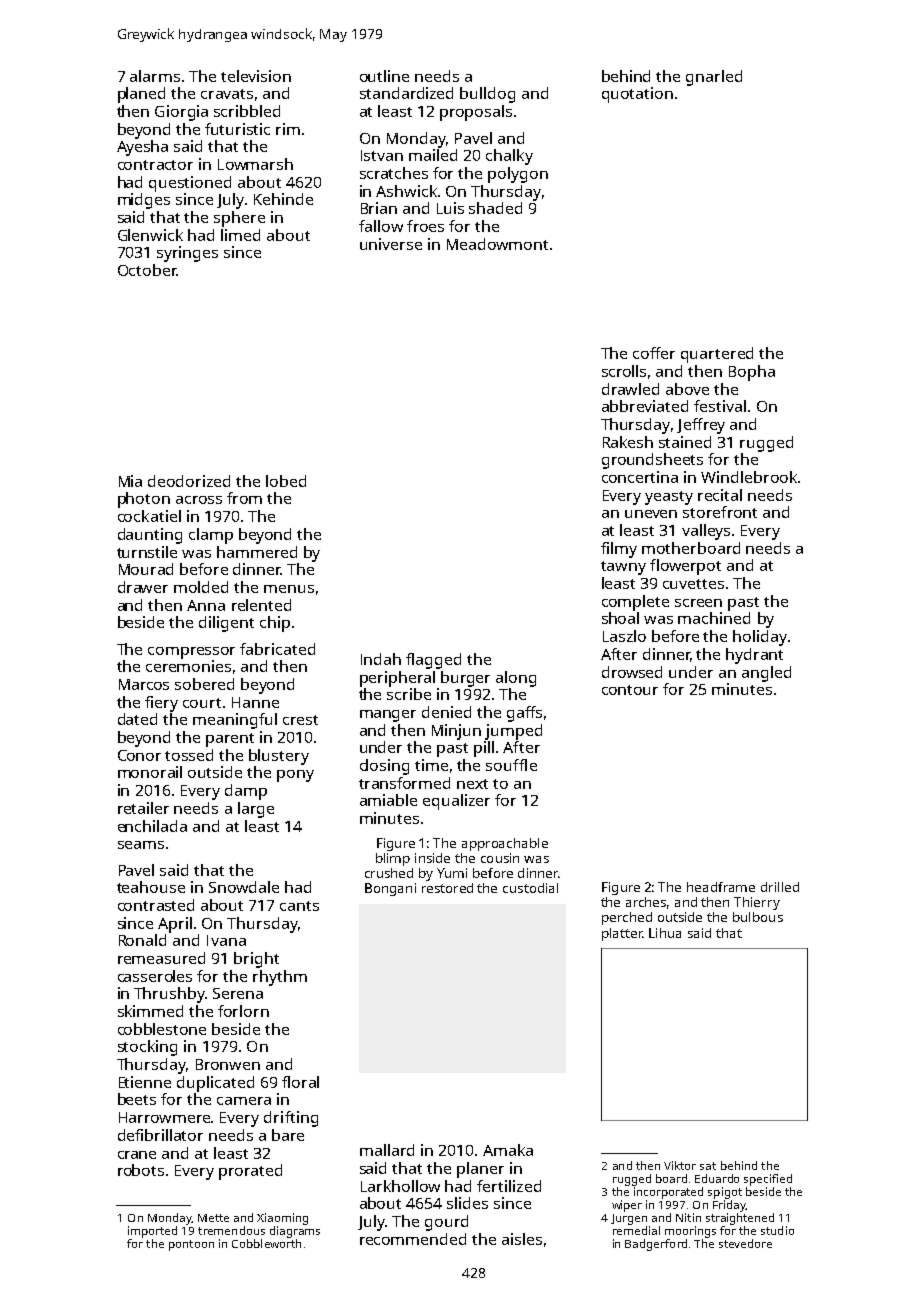 This image has width=924, height=1308. I want to click on recommended, so click(413, 1239).
